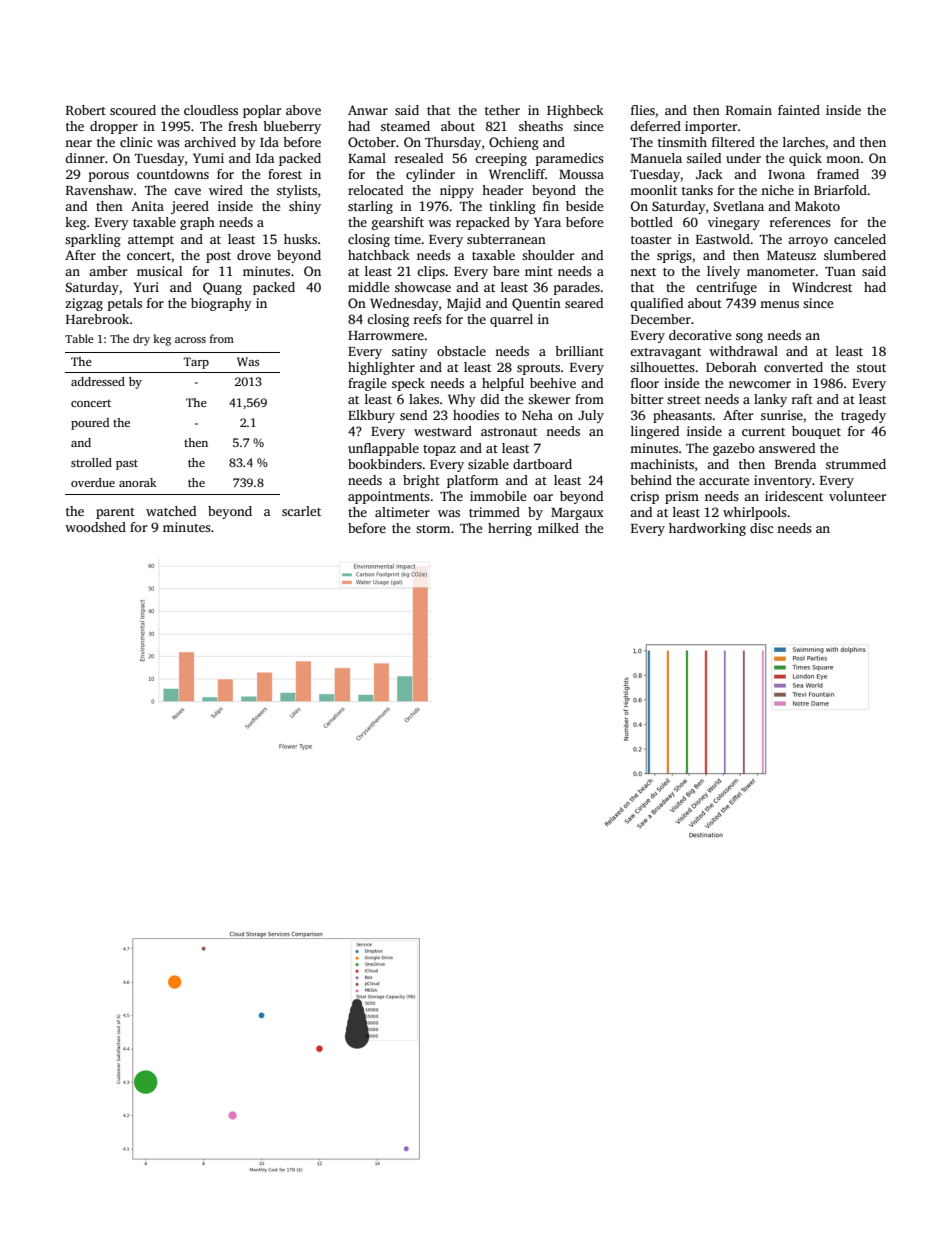  I want to click on storm, so click(433, 529).
